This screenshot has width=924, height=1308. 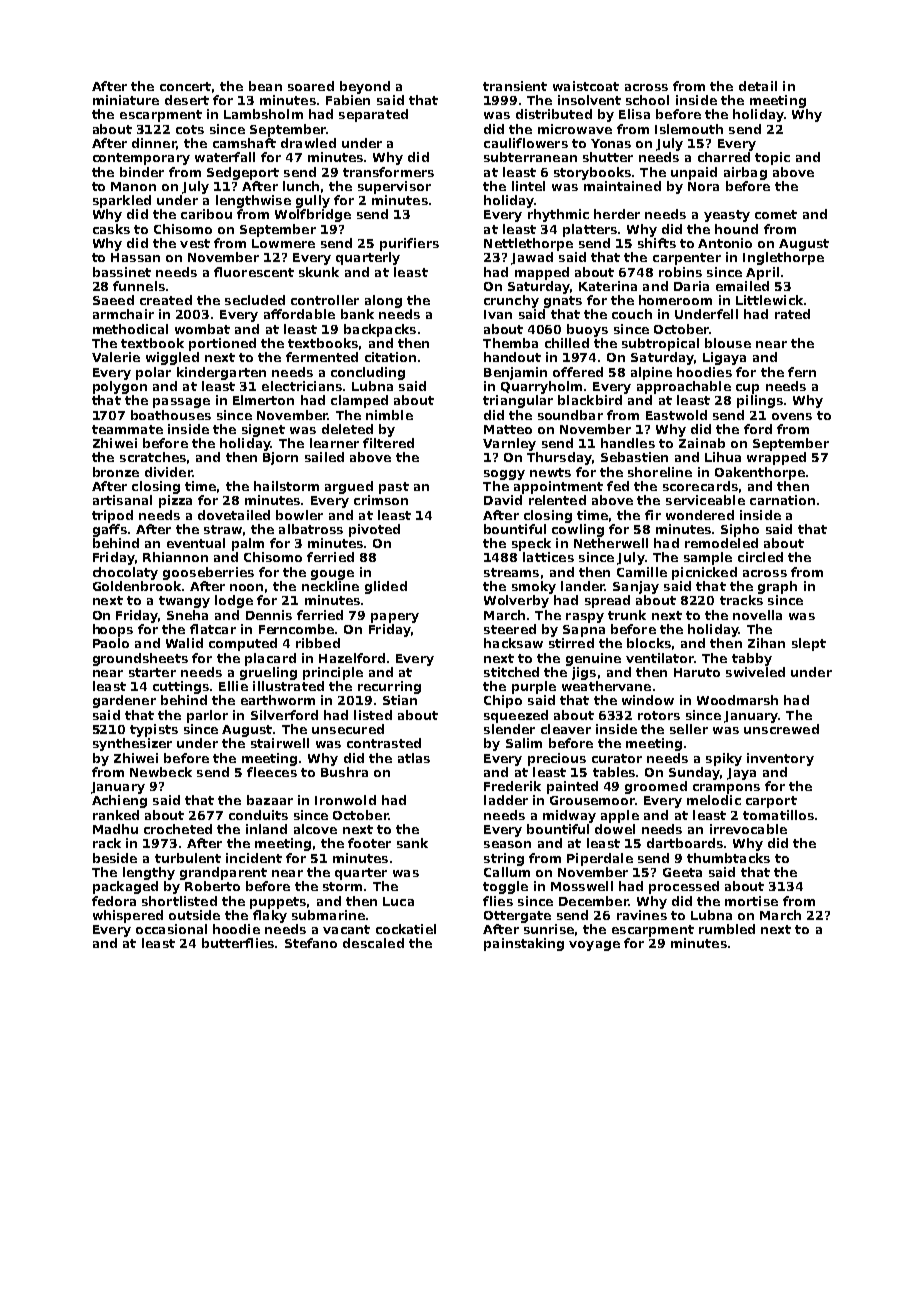 What do you see at coordinates (161, 772) in the screenshot?
I see `Newbeck` at bounding box center [161, 772].
